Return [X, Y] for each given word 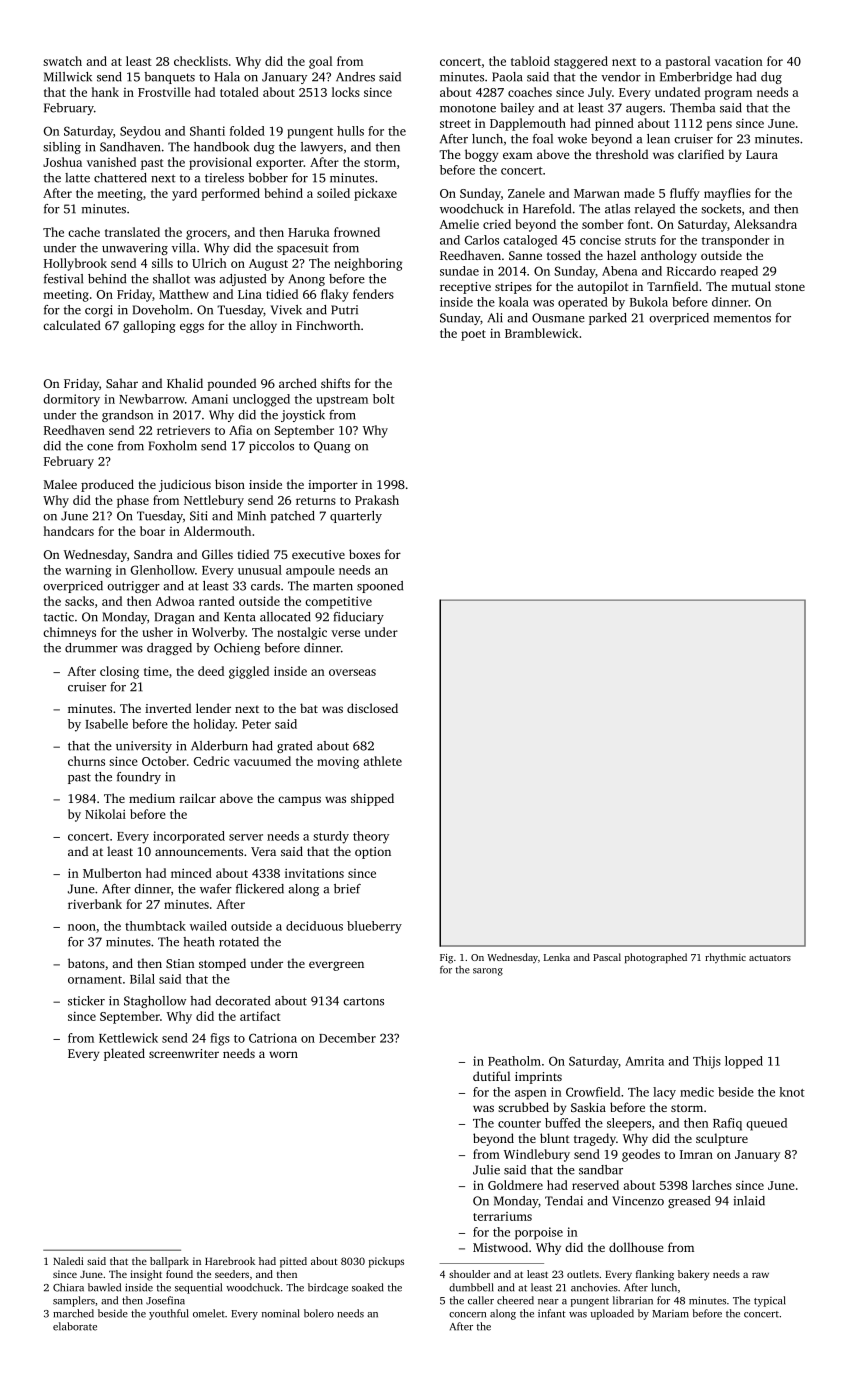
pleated [124, 1054]
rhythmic [725, 958]
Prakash [377, 500]
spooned [380, 587]
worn [283, 1054]
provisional [220, 163]
